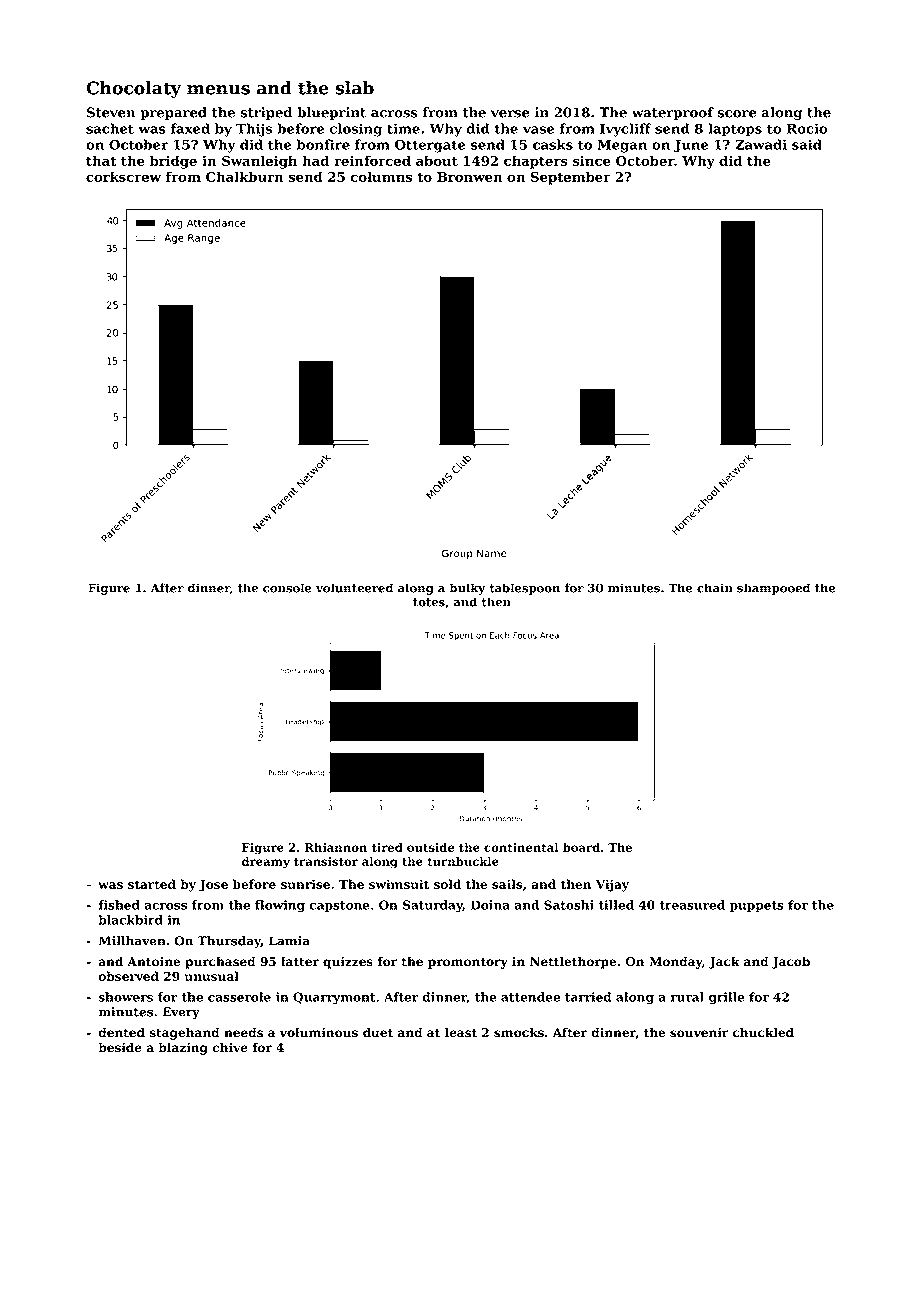 The height and width of the screenshot is (1308, 924). I want to click on beside, so click(120, 1047).
